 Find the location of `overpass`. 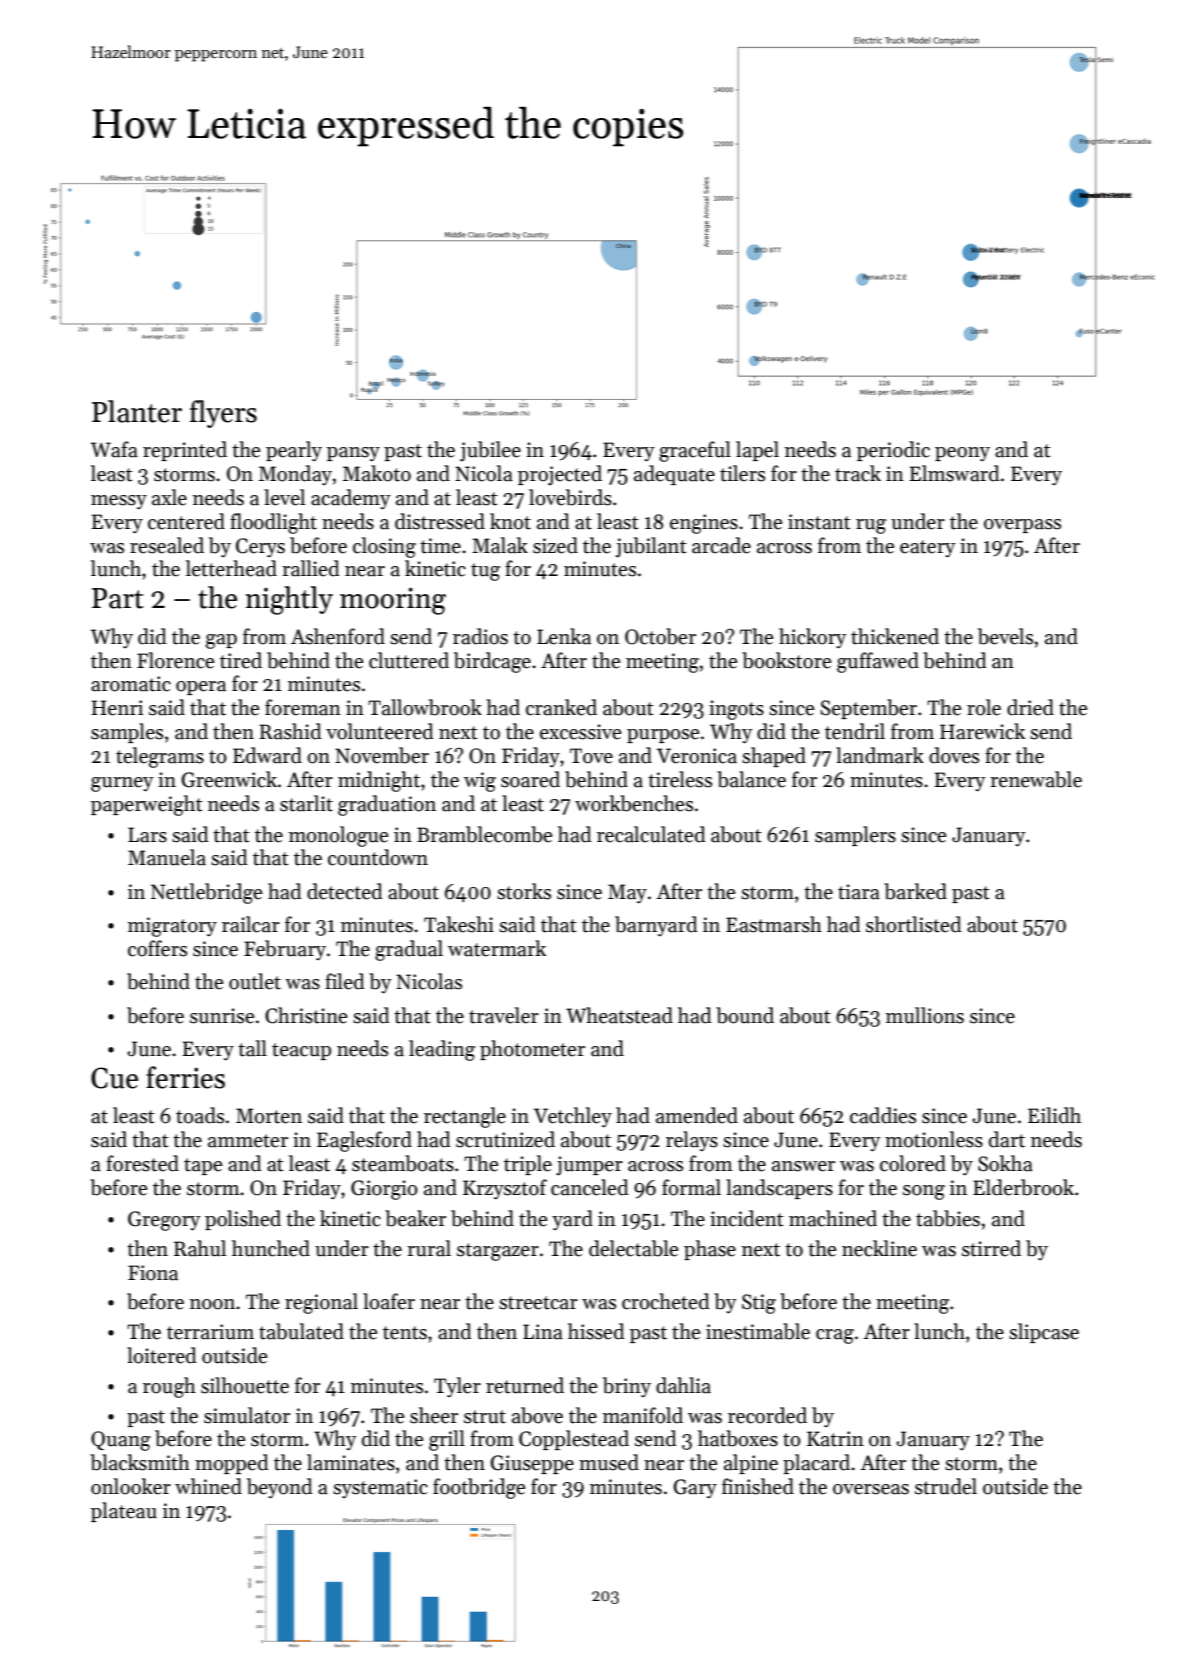

overpass is located at coordinates (1022, 526).
